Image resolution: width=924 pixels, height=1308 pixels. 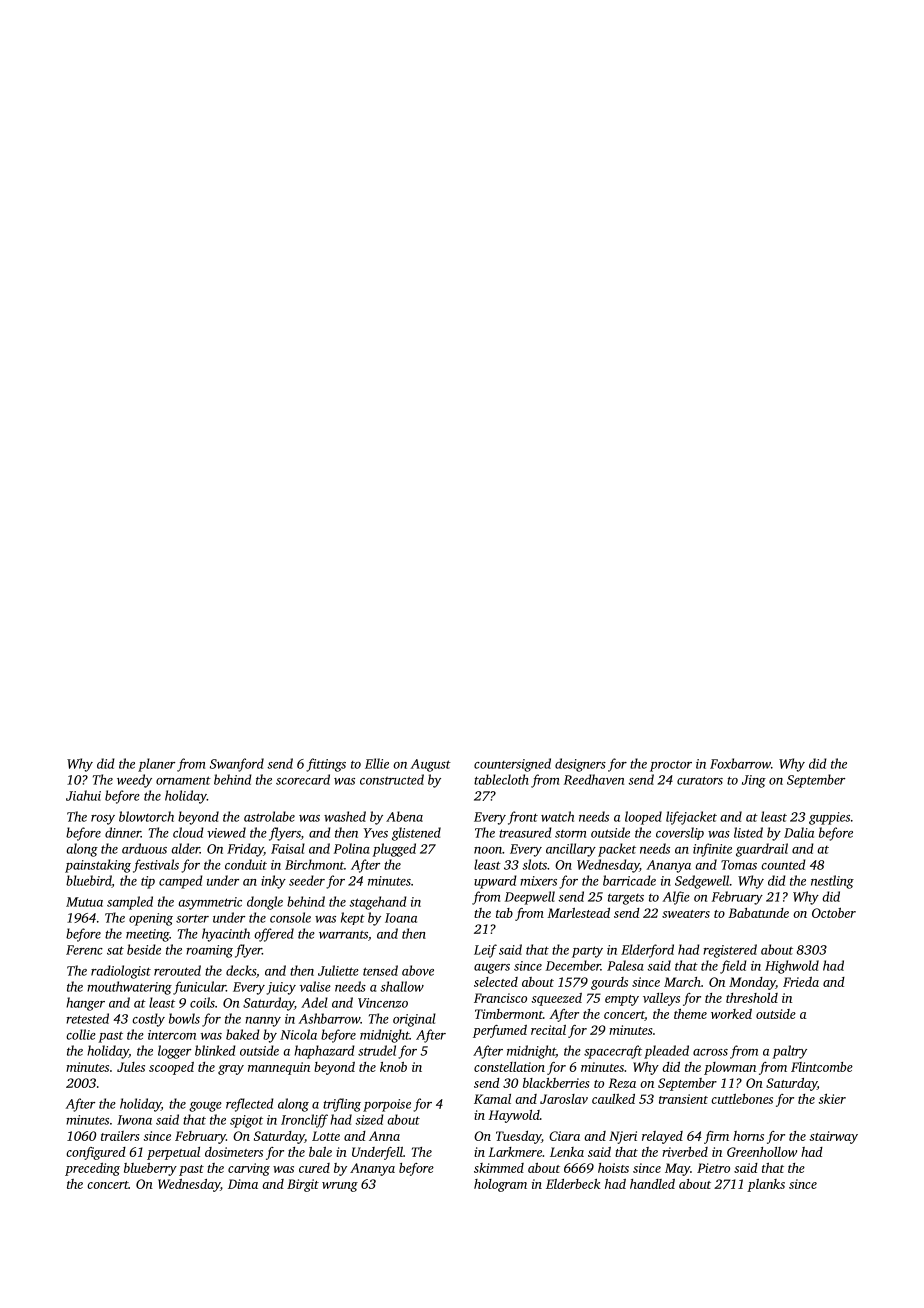 I want to click on constructed, so click(x=392, y=779).
